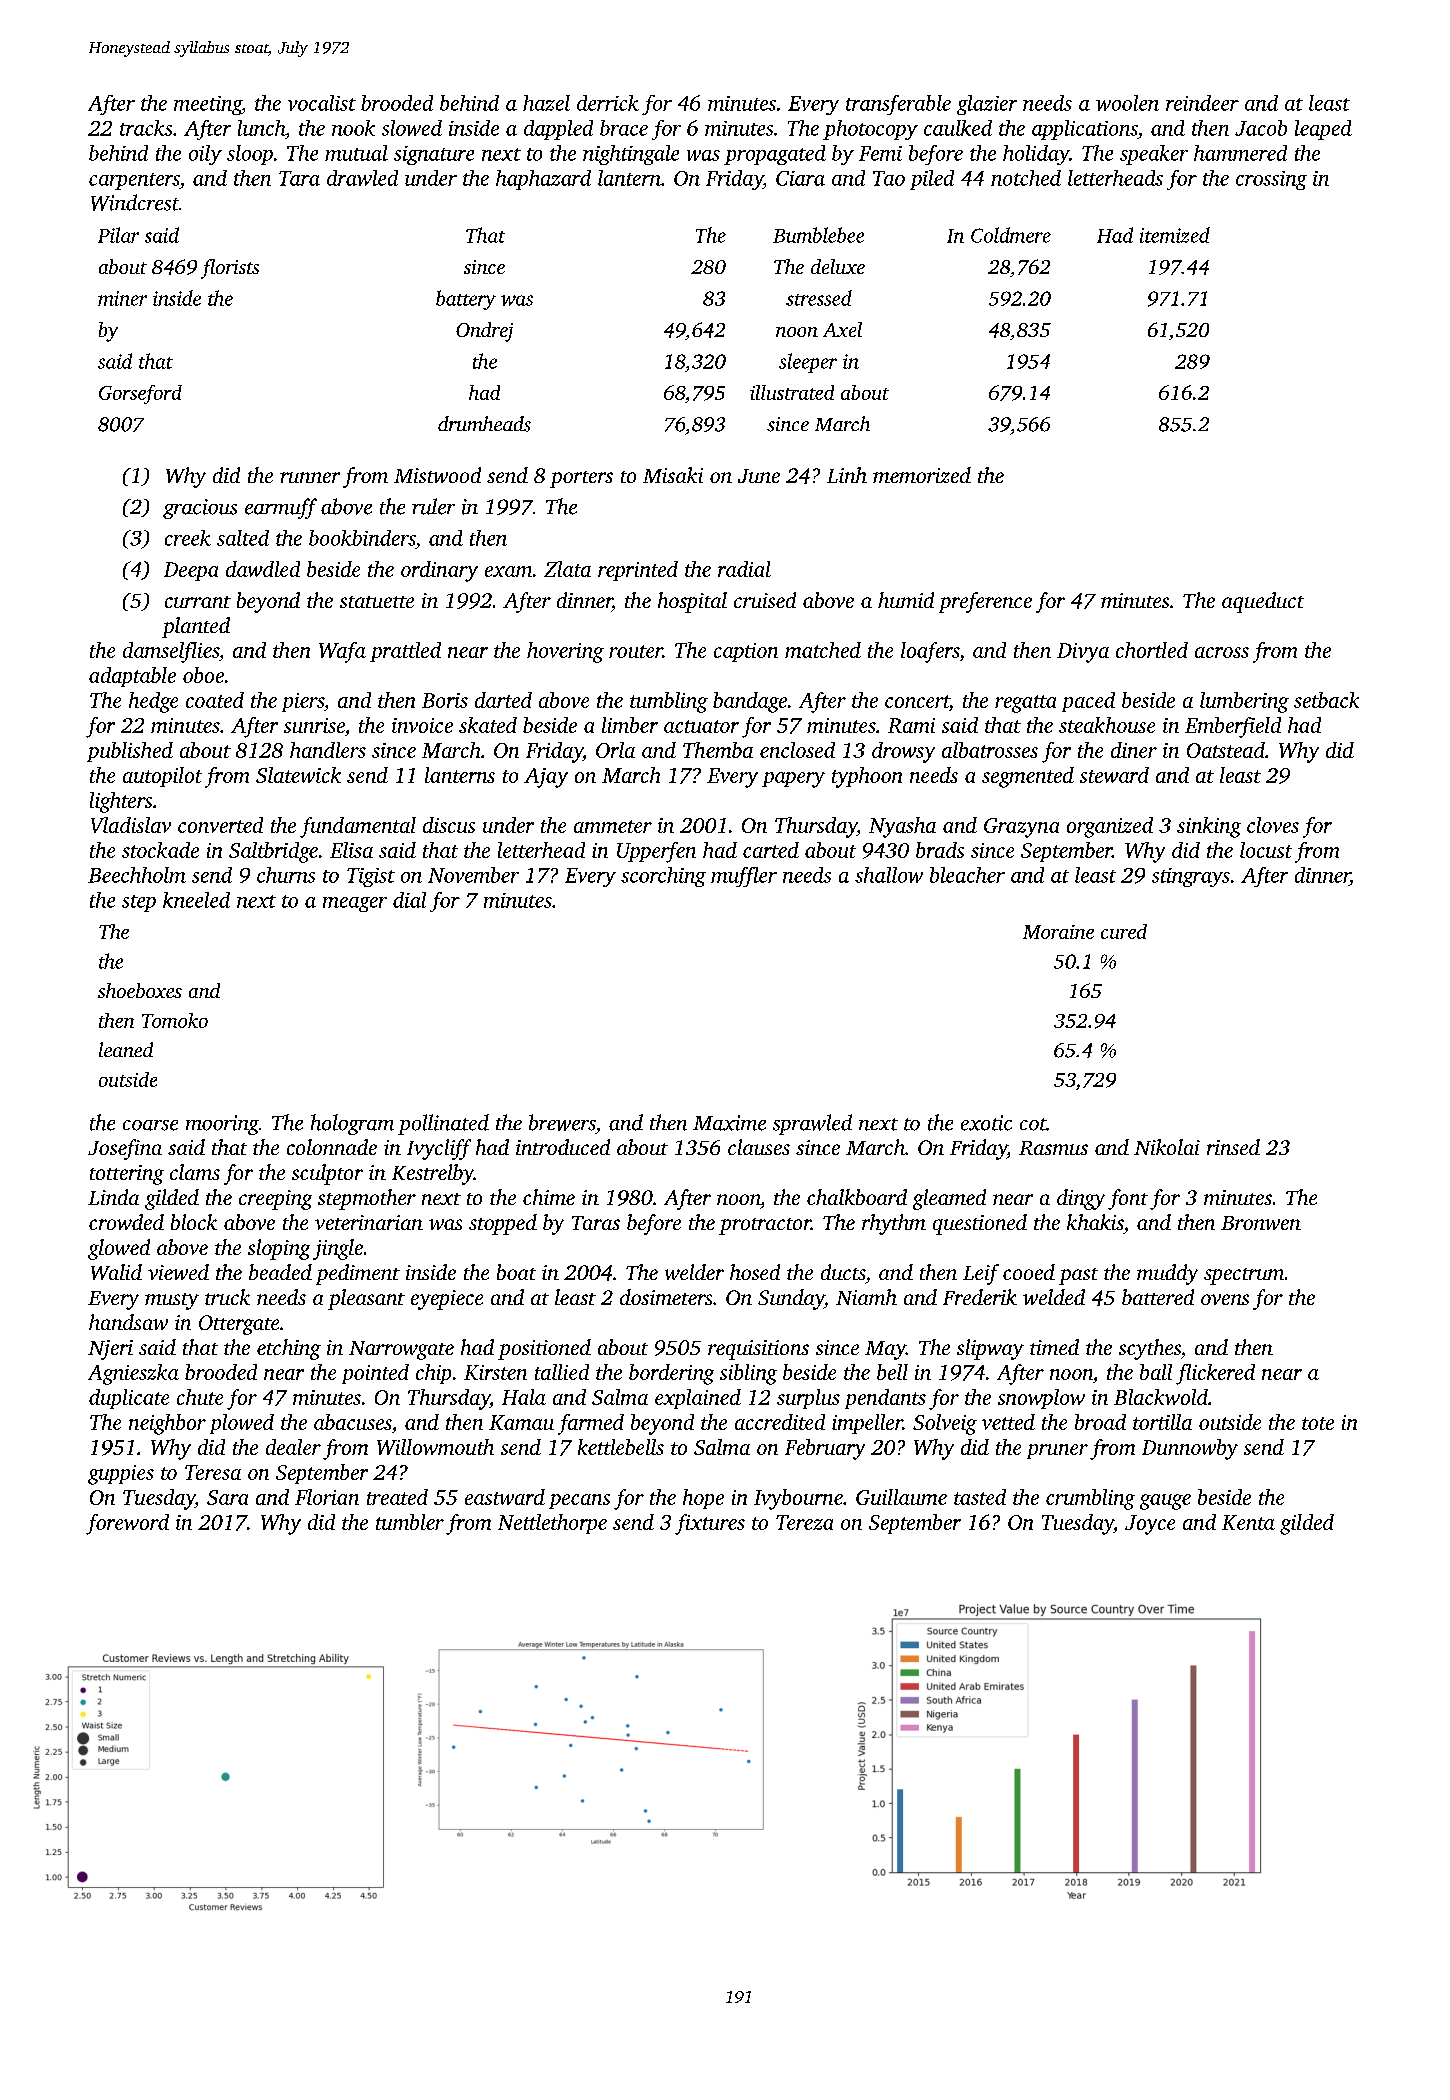  What do you see at coordinates (358, 827) in the page?
I see `fundamental` at bounding box center [358, 827].
